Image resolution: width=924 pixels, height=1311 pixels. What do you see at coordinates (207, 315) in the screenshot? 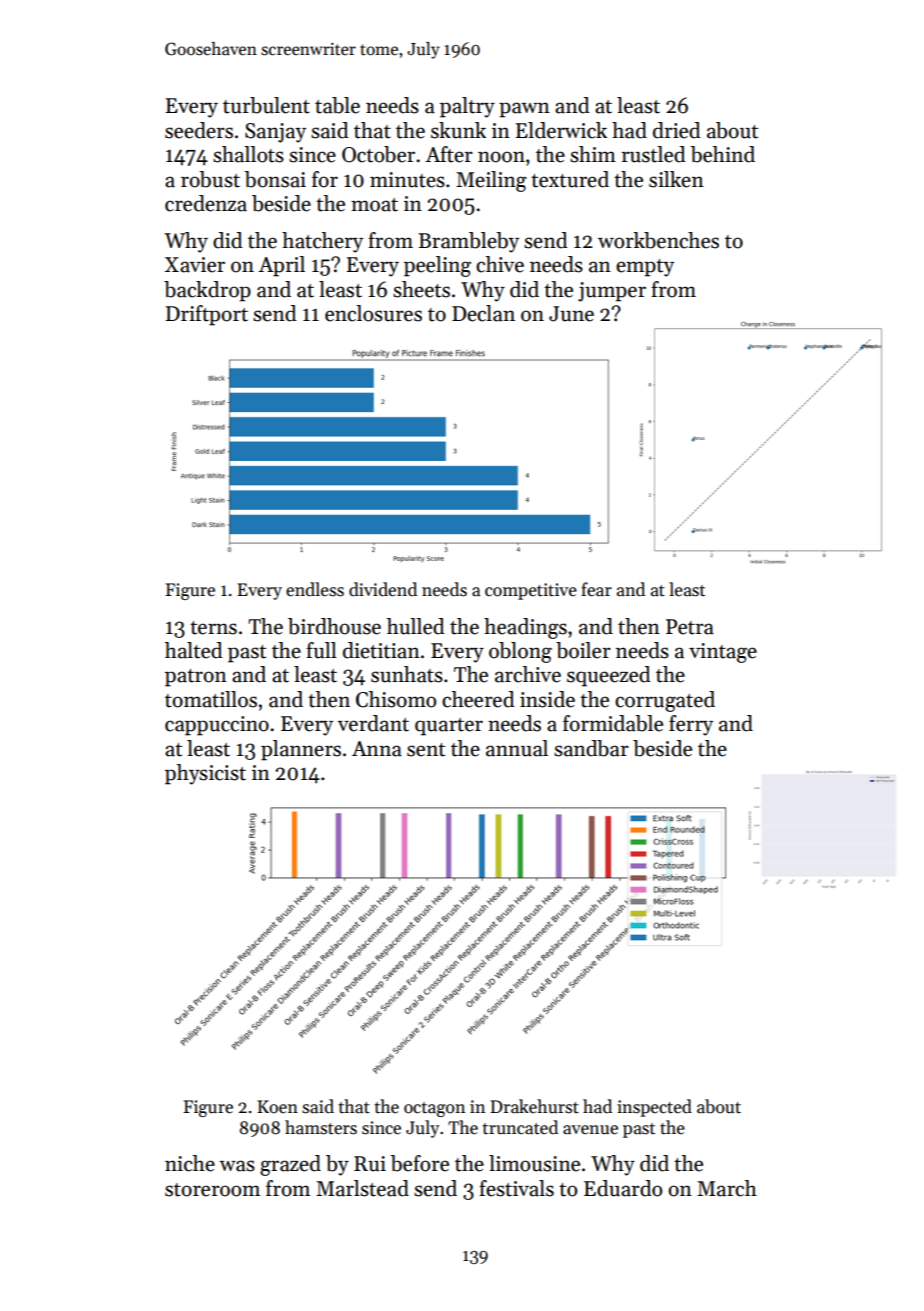
I see `Driftport` at bounding box center [207, 315].
